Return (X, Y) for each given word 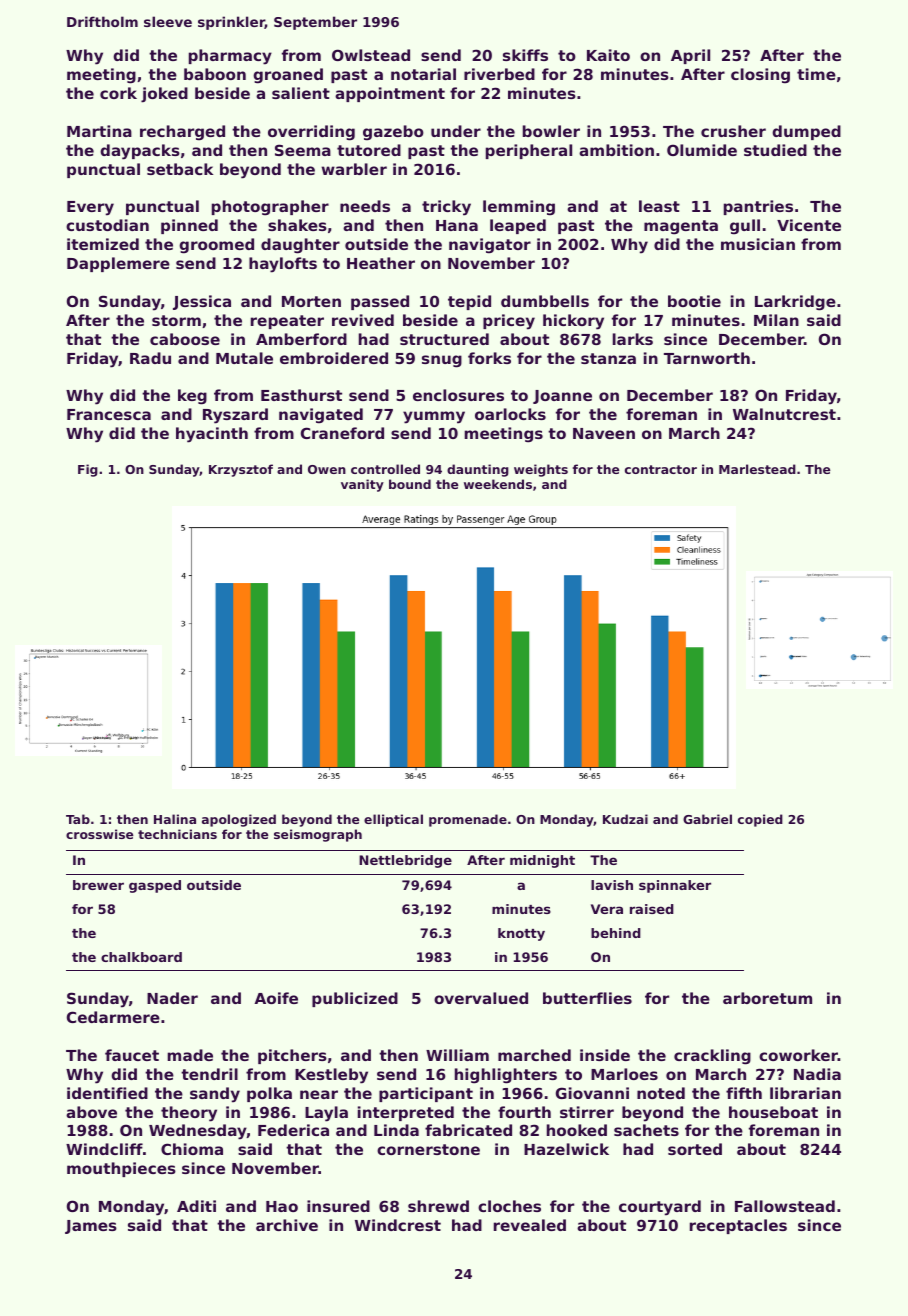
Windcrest (398, 1225)
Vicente (809, 225)
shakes (297, 225)
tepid (469, 302)
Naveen (604, 433)
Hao (282, 1206)
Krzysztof (241, 470)
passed (380, 302)
